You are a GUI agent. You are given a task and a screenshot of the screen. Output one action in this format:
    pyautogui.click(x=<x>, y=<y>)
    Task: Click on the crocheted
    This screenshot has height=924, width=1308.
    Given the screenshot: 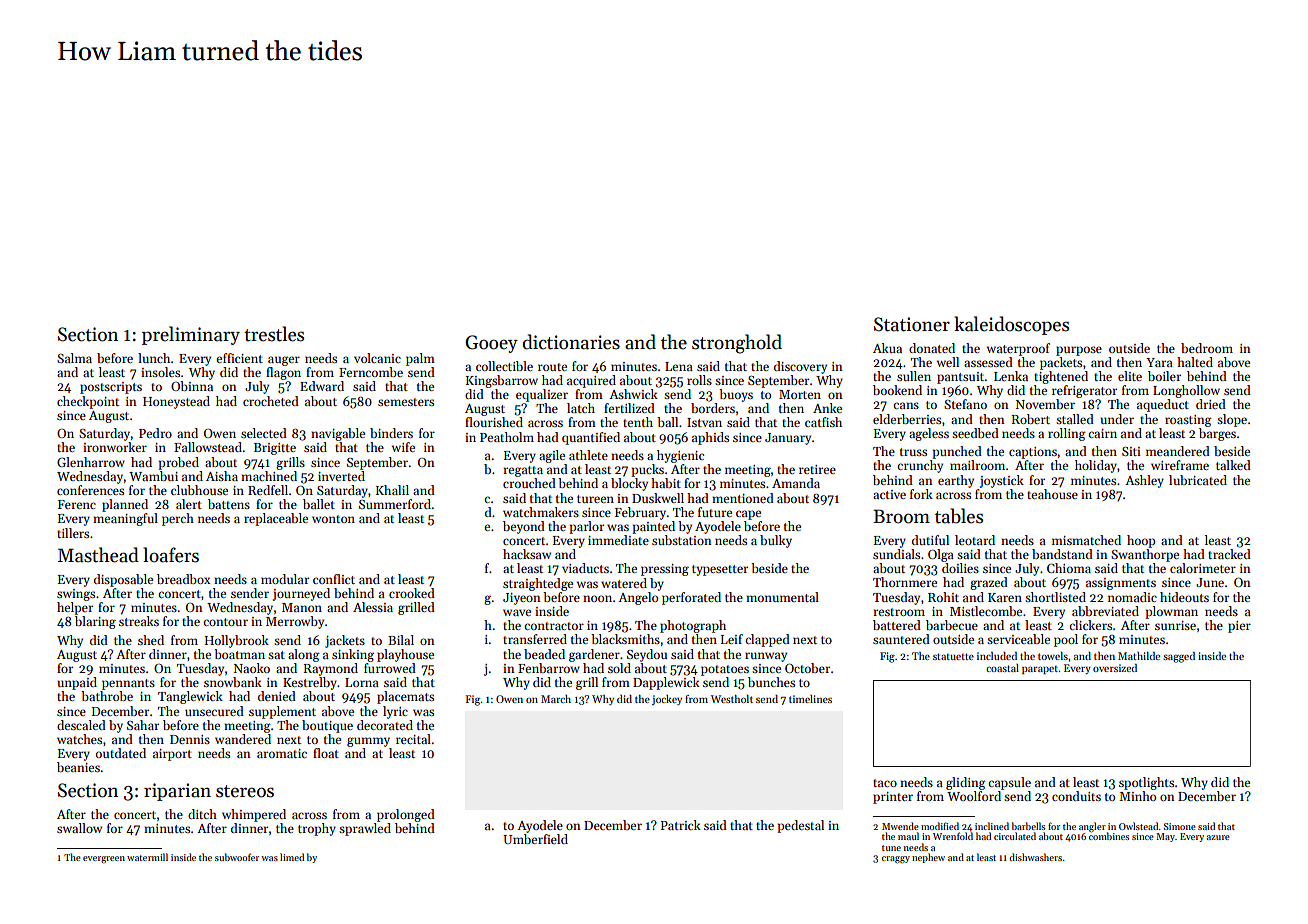 What is the action you would take?
    pyautogui.click(x=271, y=401)
